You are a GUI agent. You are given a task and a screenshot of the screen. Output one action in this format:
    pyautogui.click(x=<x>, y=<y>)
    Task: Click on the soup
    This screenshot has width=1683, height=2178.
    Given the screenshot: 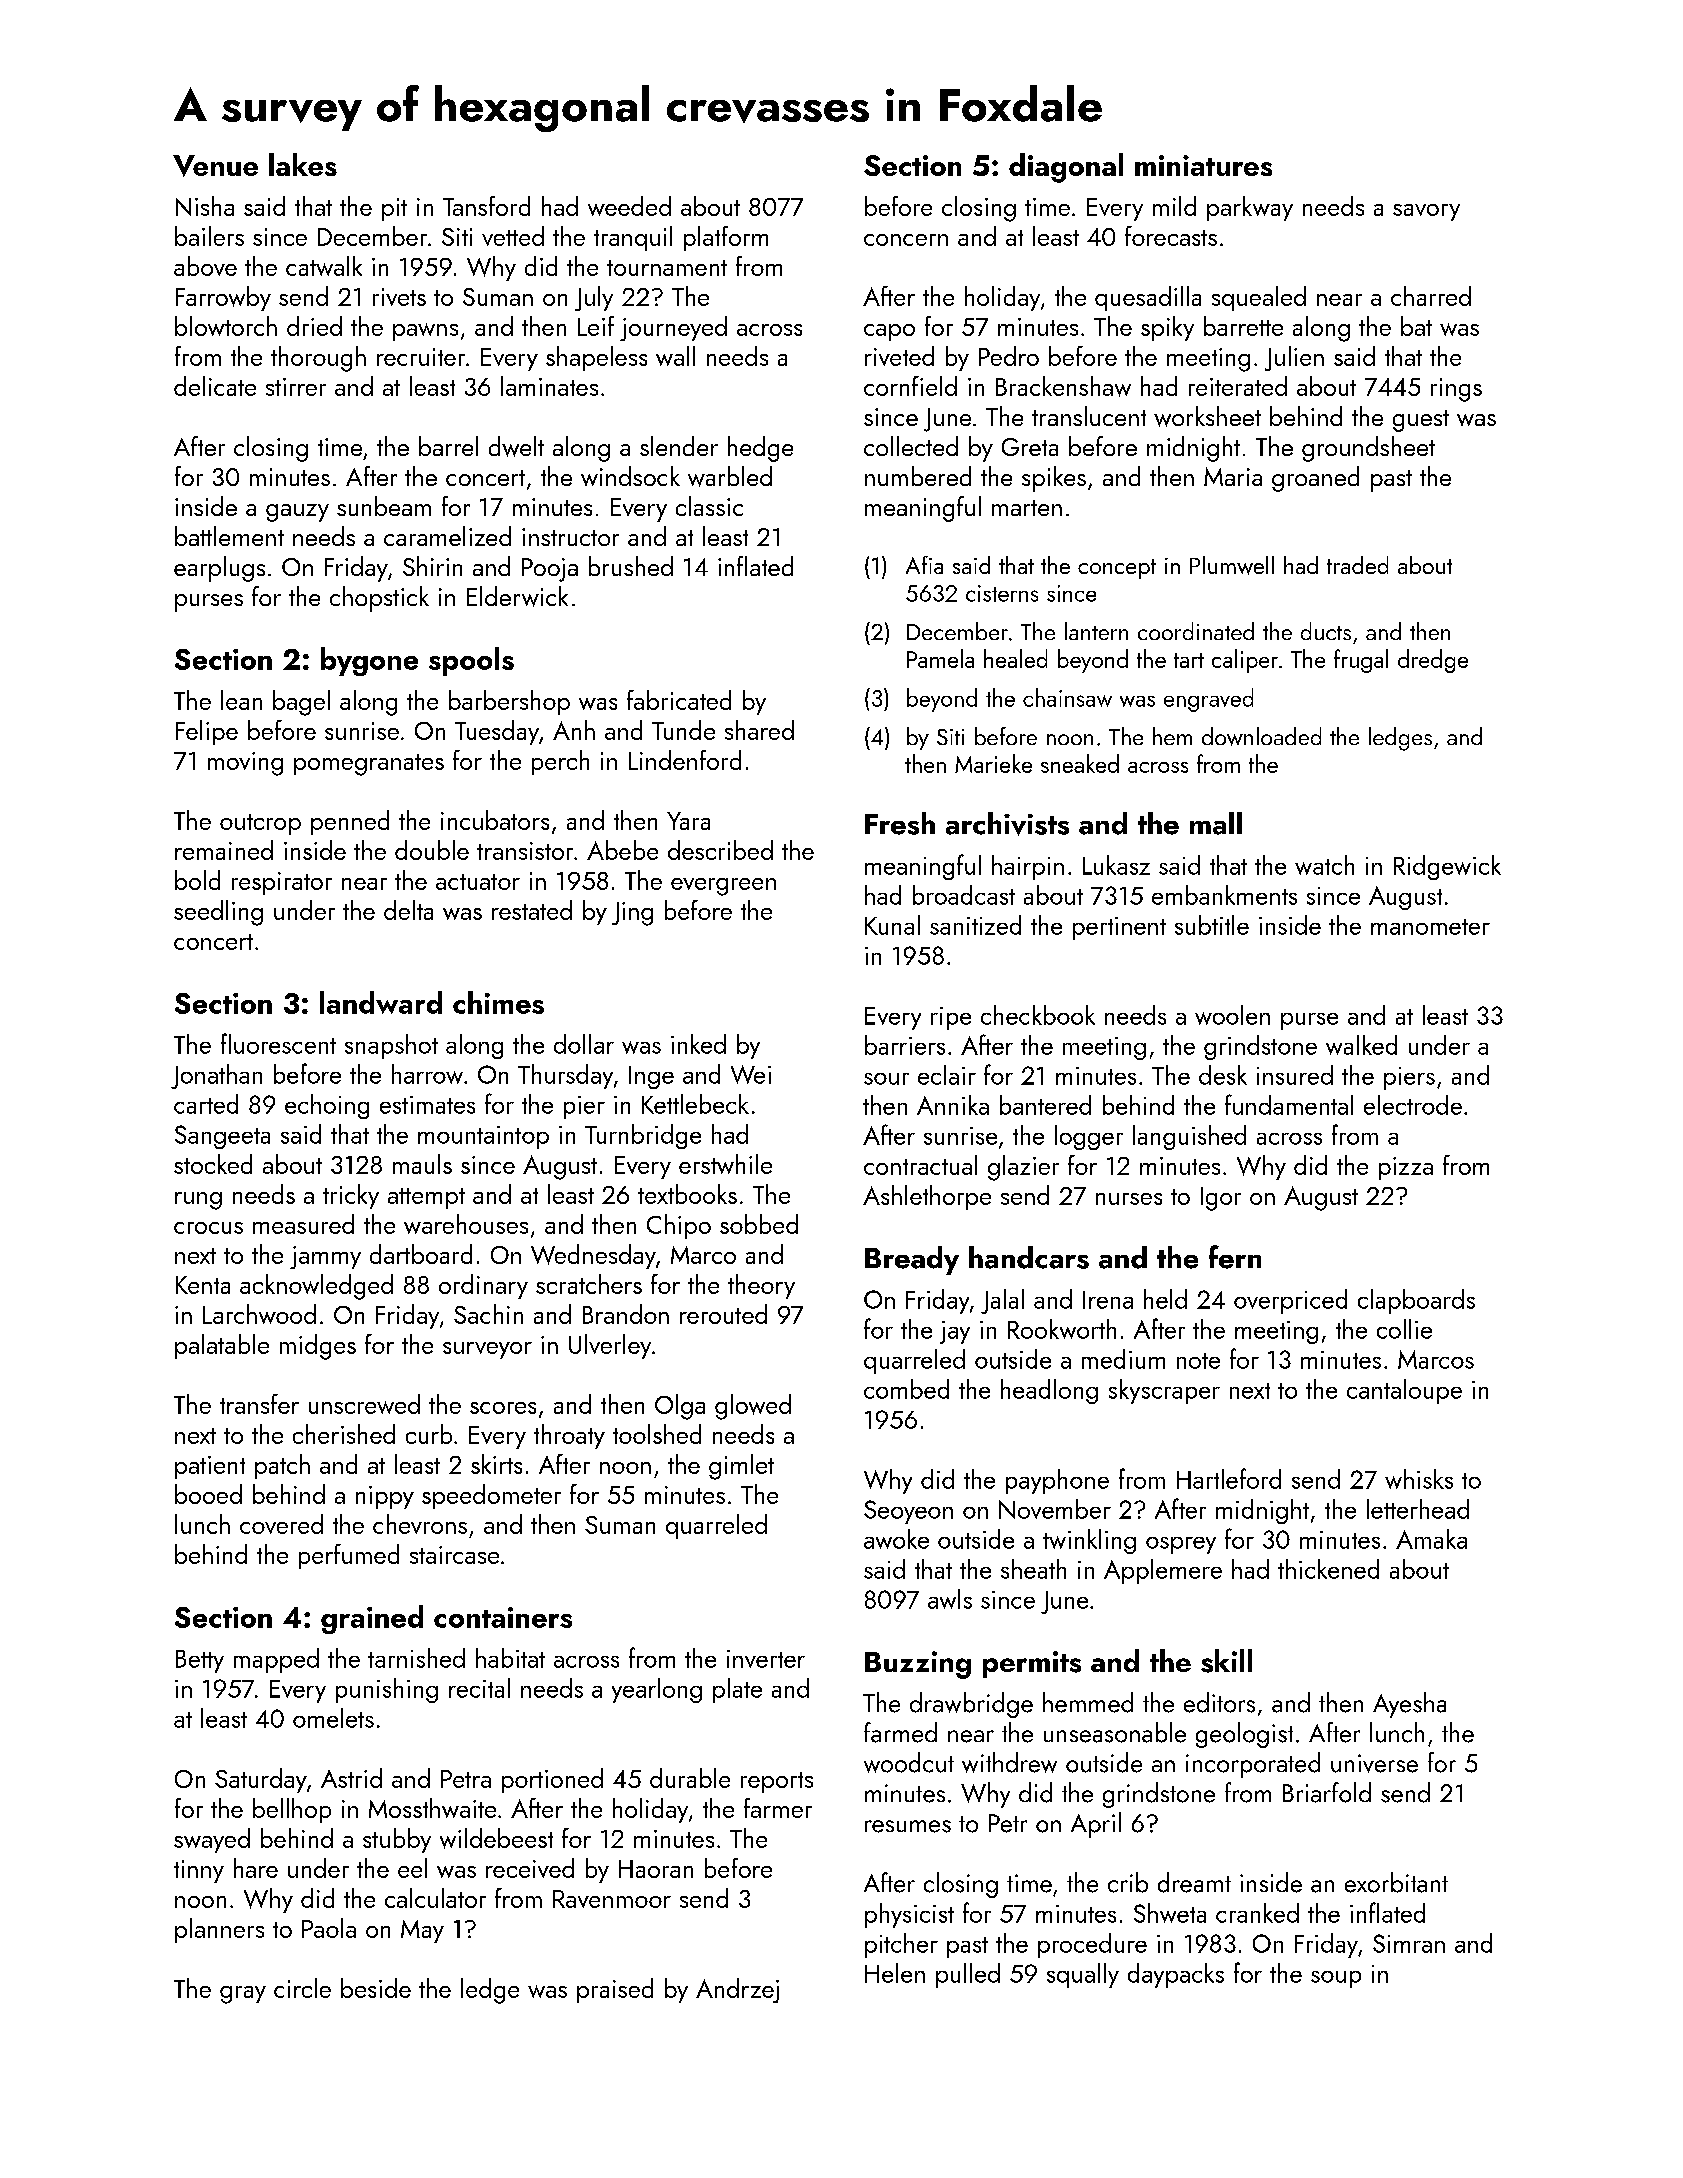 What is the action you would take?
    pyautogui.click(x=1336, y=1979)
